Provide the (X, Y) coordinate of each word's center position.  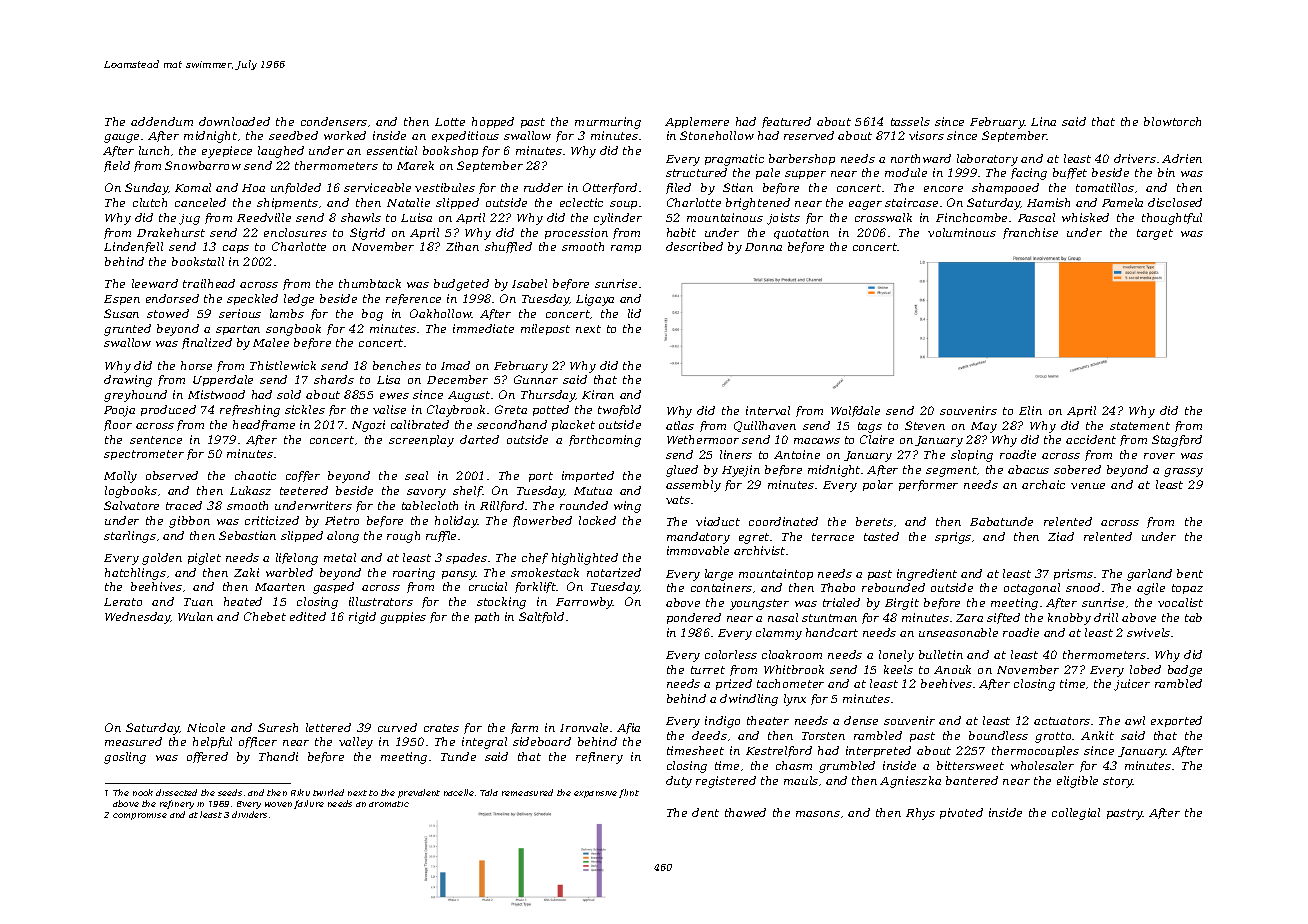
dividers (249, 814)
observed (172, 475)
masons (818, 814)
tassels (910, 121)
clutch (150, 202)
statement (1140, 426)
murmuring (608, 123)
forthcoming (605, 441)
